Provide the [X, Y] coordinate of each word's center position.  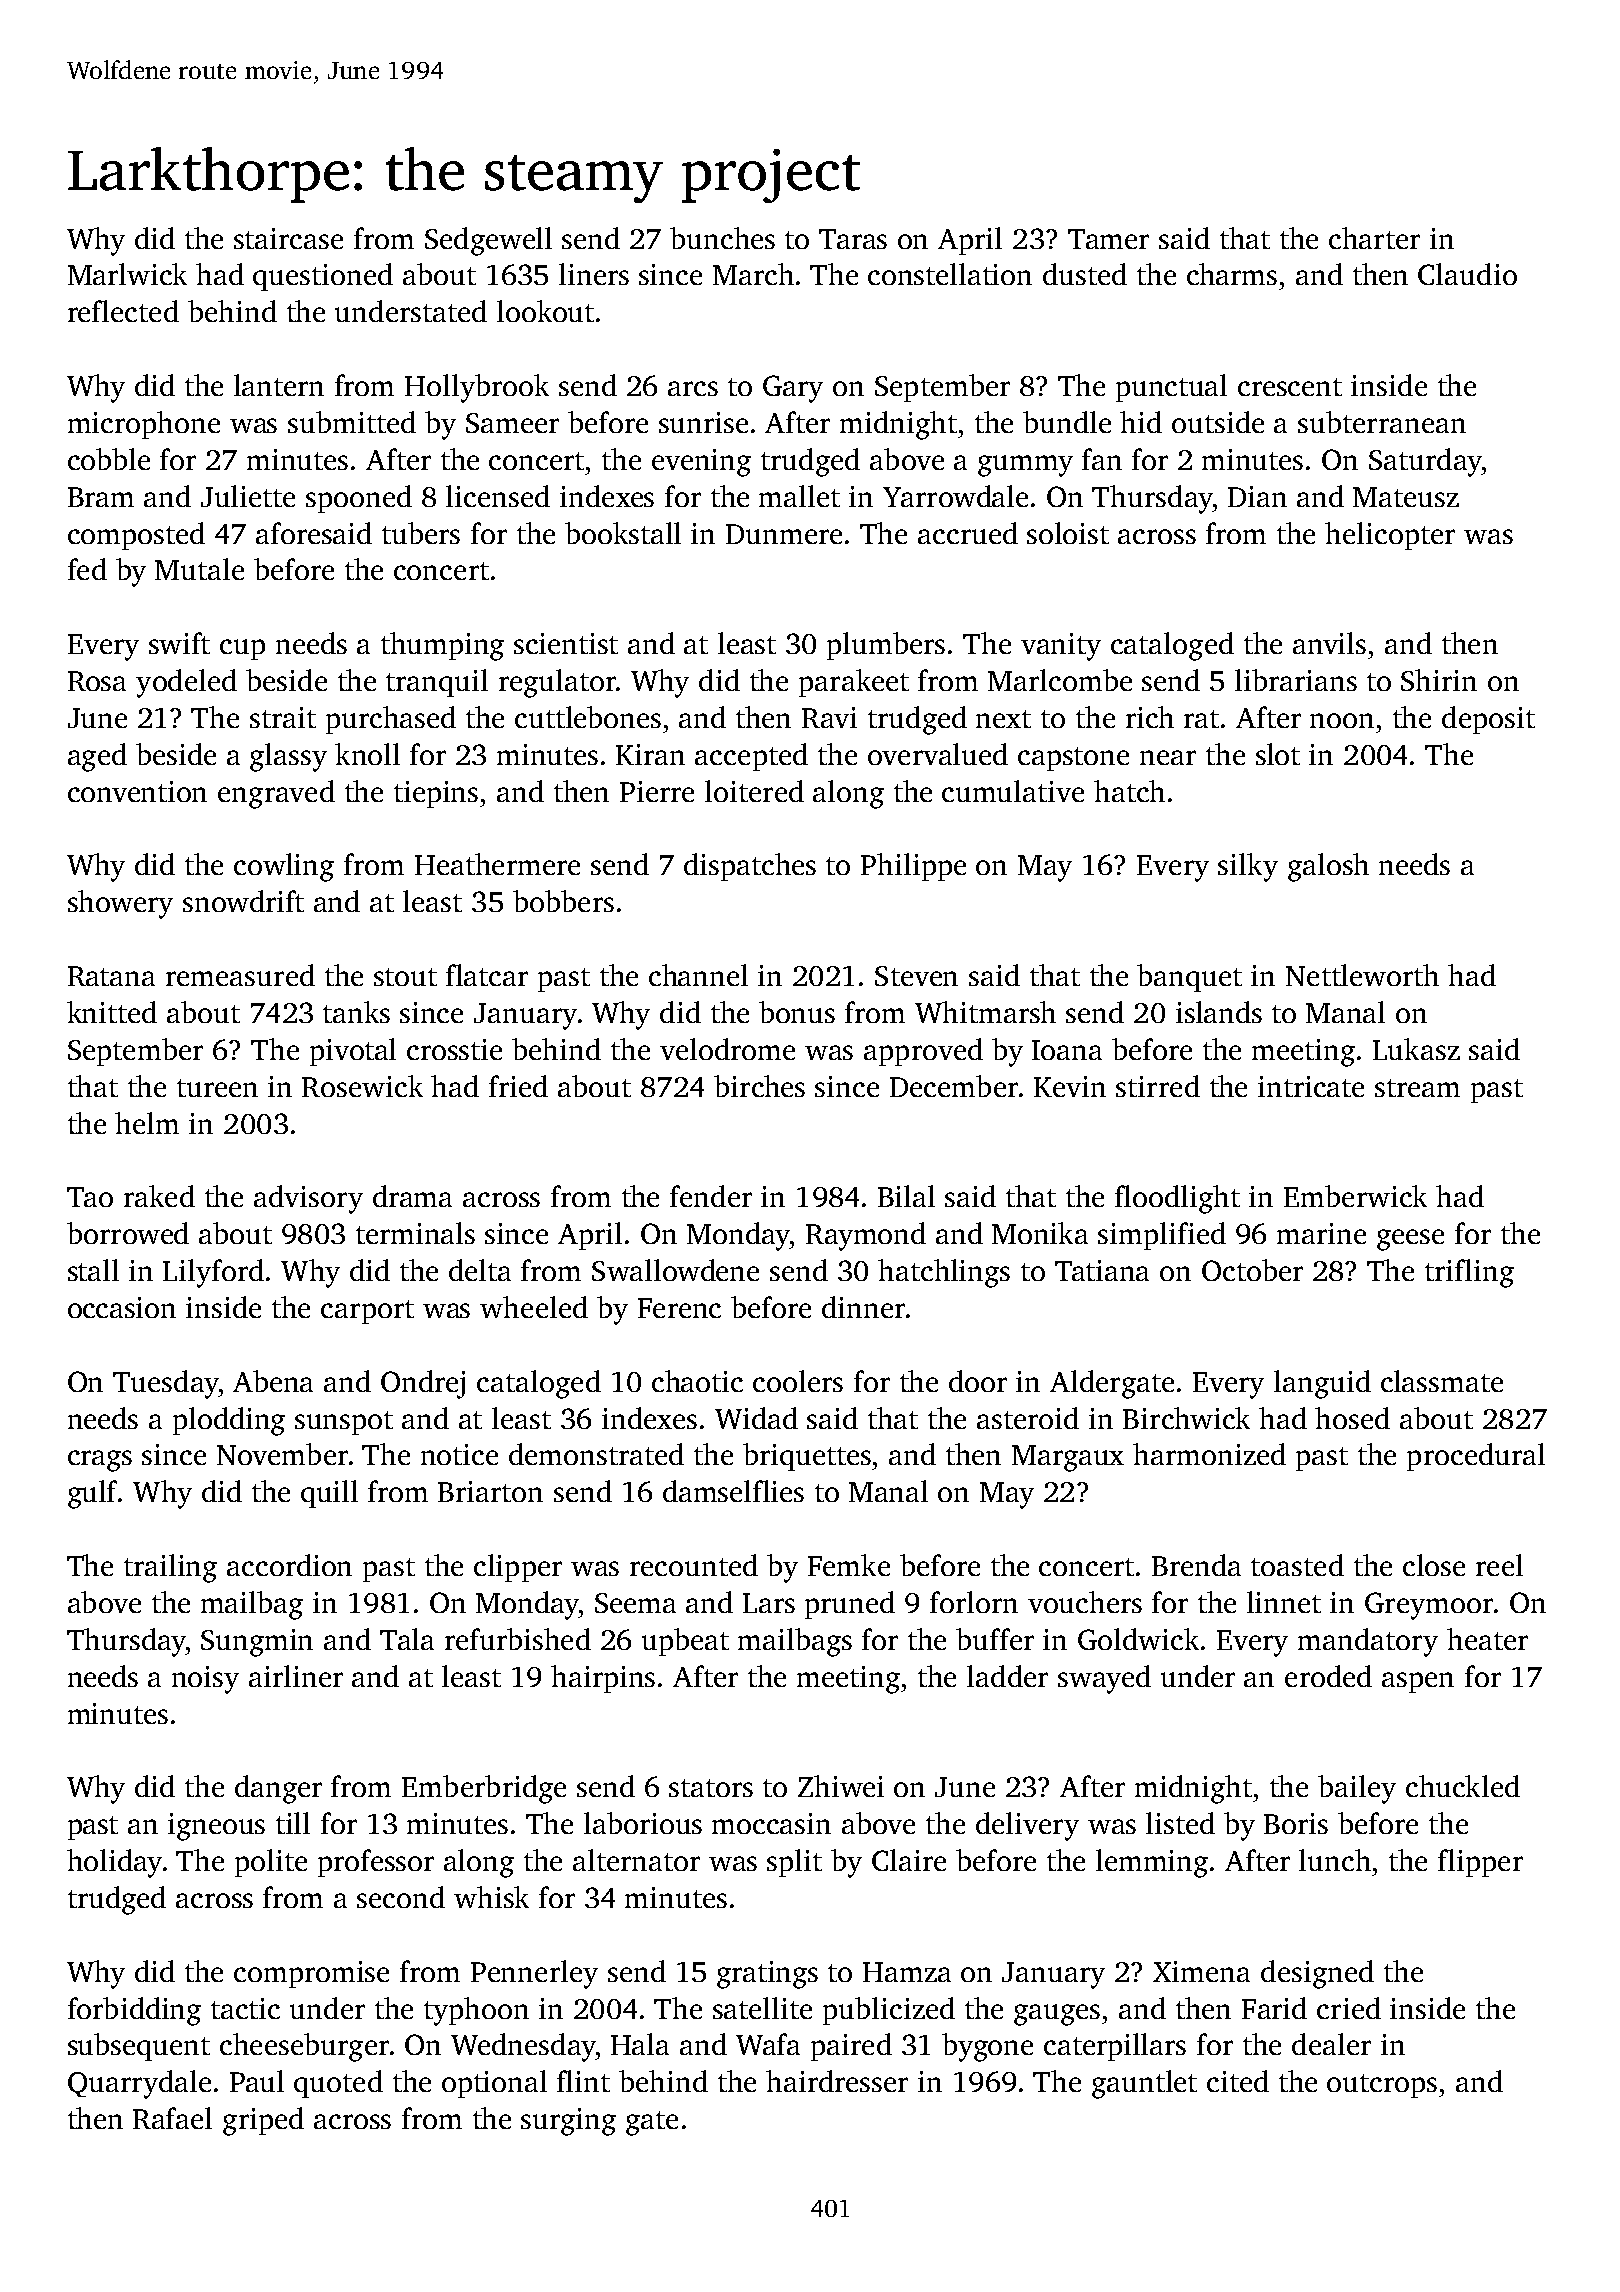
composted [136, 536]
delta [480, 1270]
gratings [767, 1975]
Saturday [1425, 462]
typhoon [476, 2011]
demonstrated [596, 1454]
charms [1232, 274]
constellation [950, 274]
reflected [123, 311]
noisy [205, 1680]
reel [1499, 1565]
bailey [1357, 1789]
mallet [799, 496]
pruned [850, 1605]
